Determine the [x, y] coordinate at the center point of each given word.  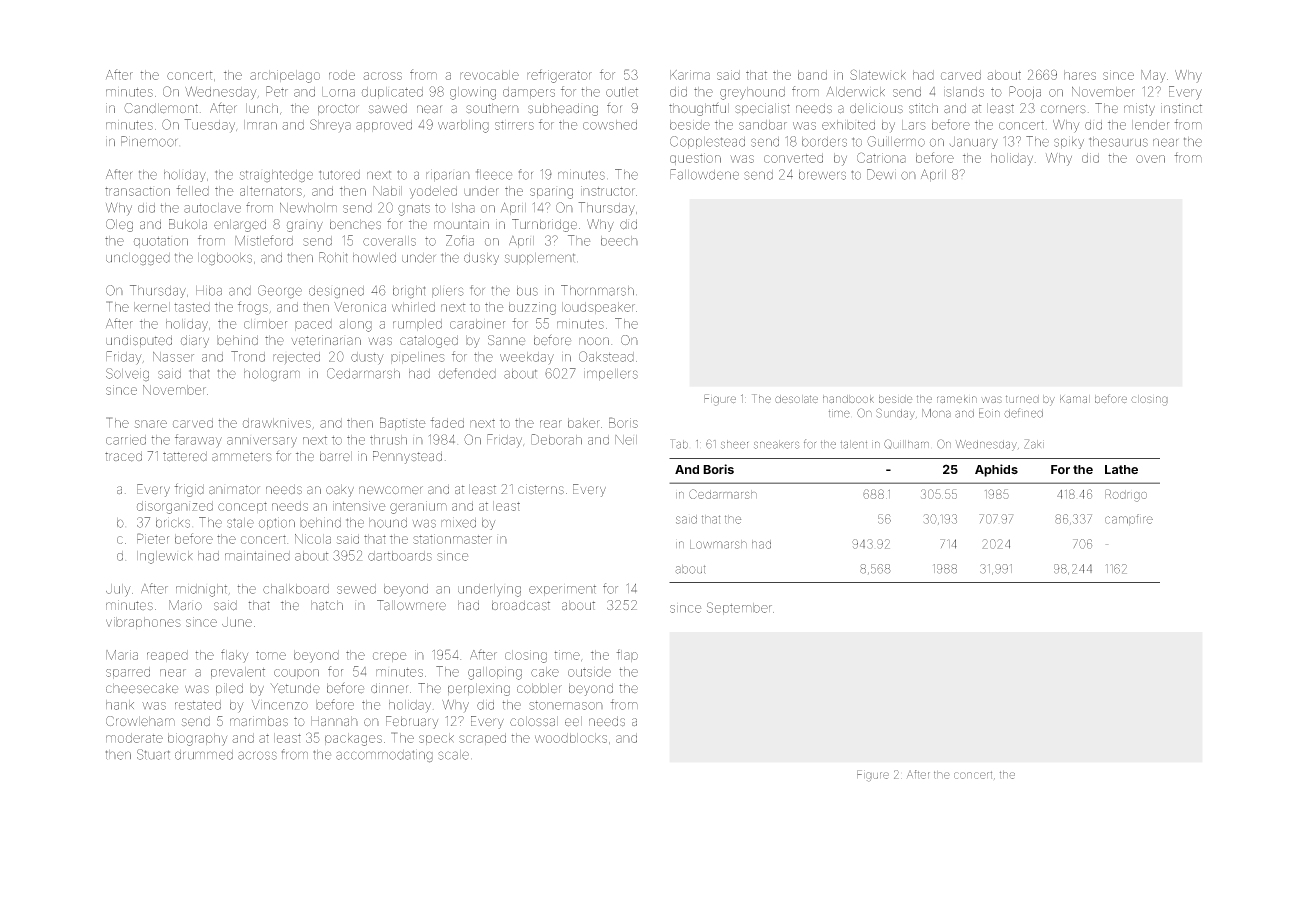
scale [453, 755]
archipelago [285, 76]
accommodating [384, 756]
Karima [690, 75]
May [1153, 76]
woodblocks [571, 738]
